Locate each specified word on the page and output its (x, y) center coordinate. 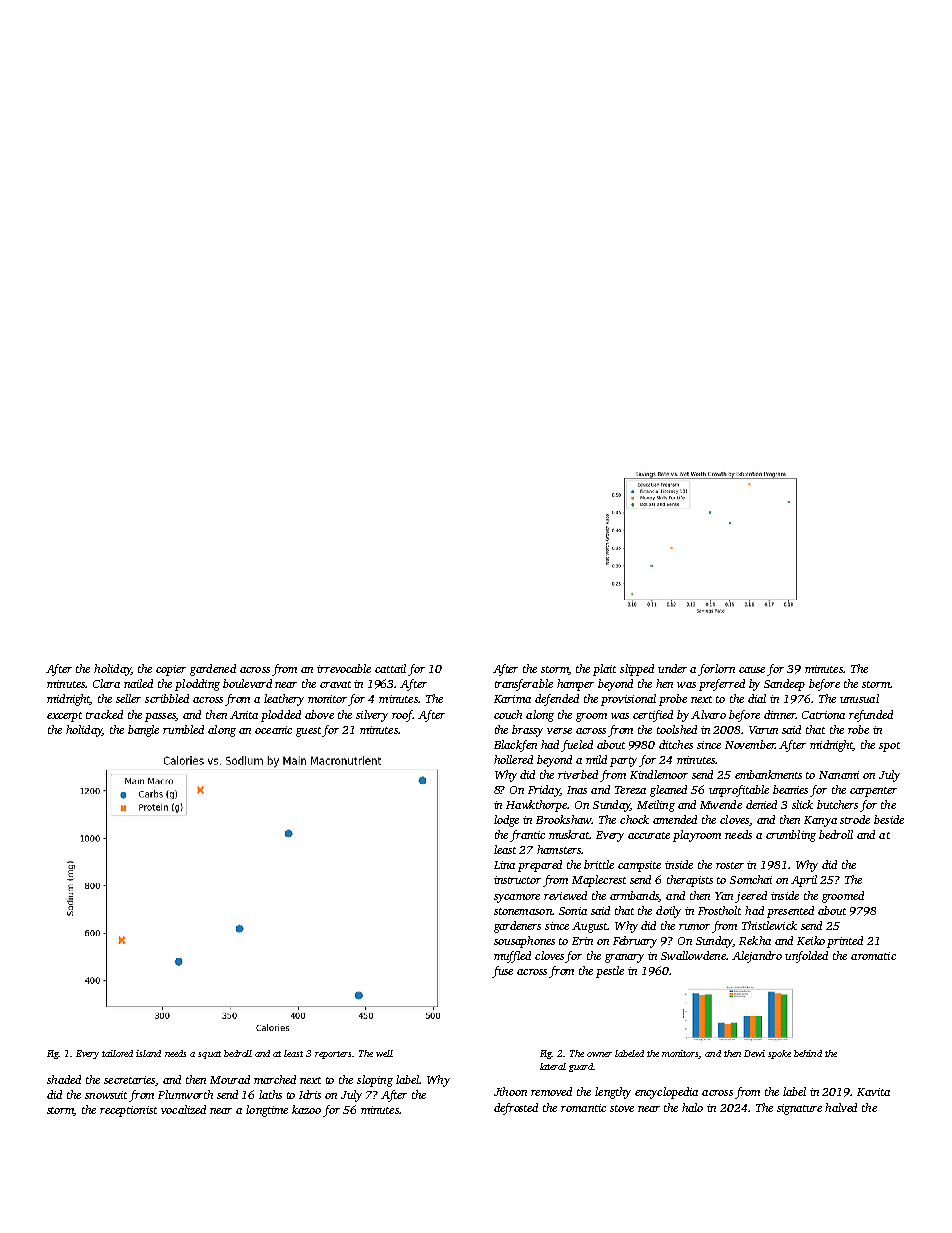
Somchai (751, 879)
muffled (512, 957)
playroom (697, 836)
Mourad (230, 1079)
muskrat (569, 834)
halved (841, 1107)
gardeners (517, 927)
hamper (575, 685)
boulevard (247, 683)
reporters (333, 1055)
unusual (859, 698)
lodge (506, 821)
